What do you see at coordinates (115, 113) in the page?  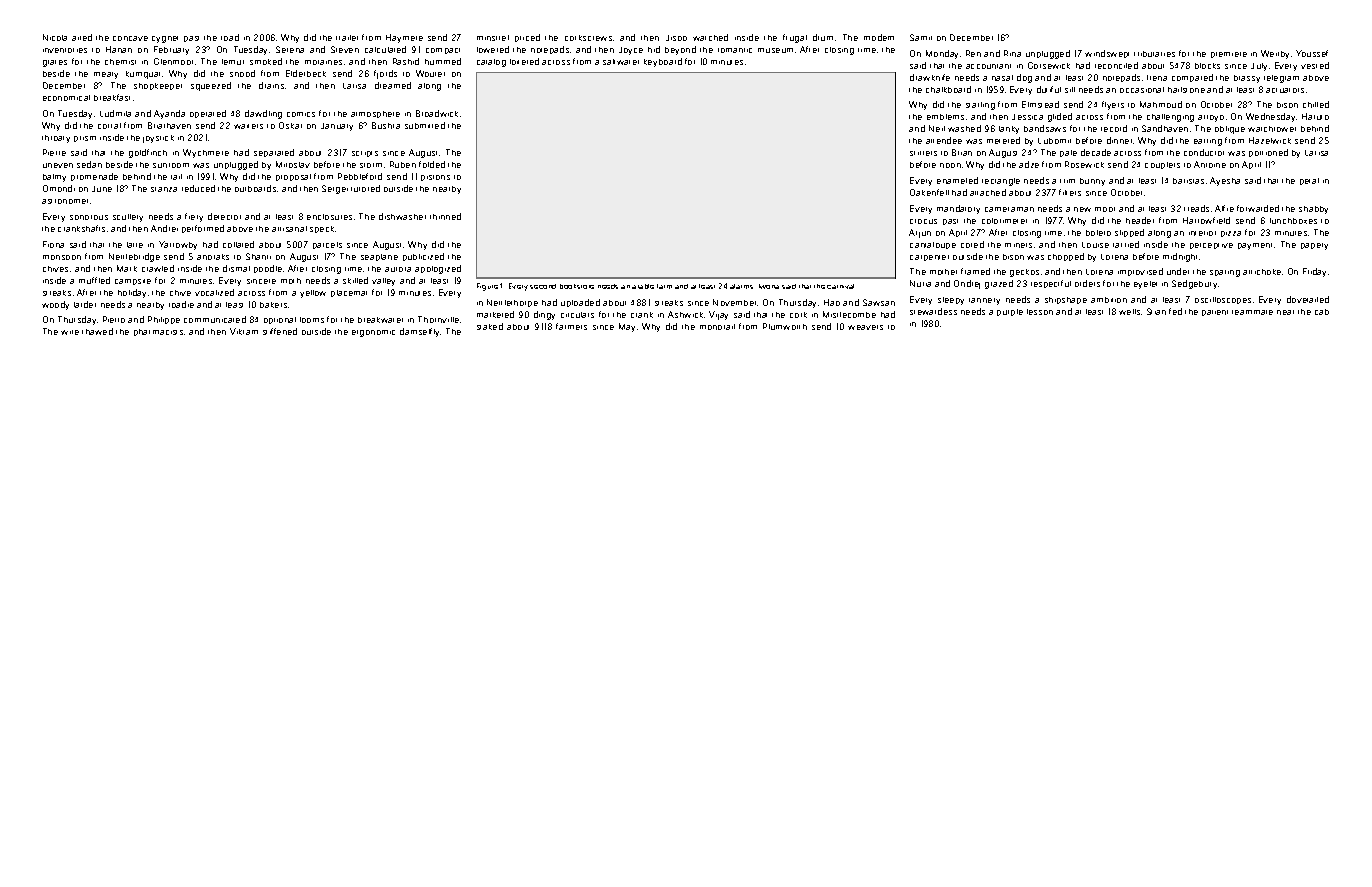 I see `Ludmila` at bounding box center [115, 113].
